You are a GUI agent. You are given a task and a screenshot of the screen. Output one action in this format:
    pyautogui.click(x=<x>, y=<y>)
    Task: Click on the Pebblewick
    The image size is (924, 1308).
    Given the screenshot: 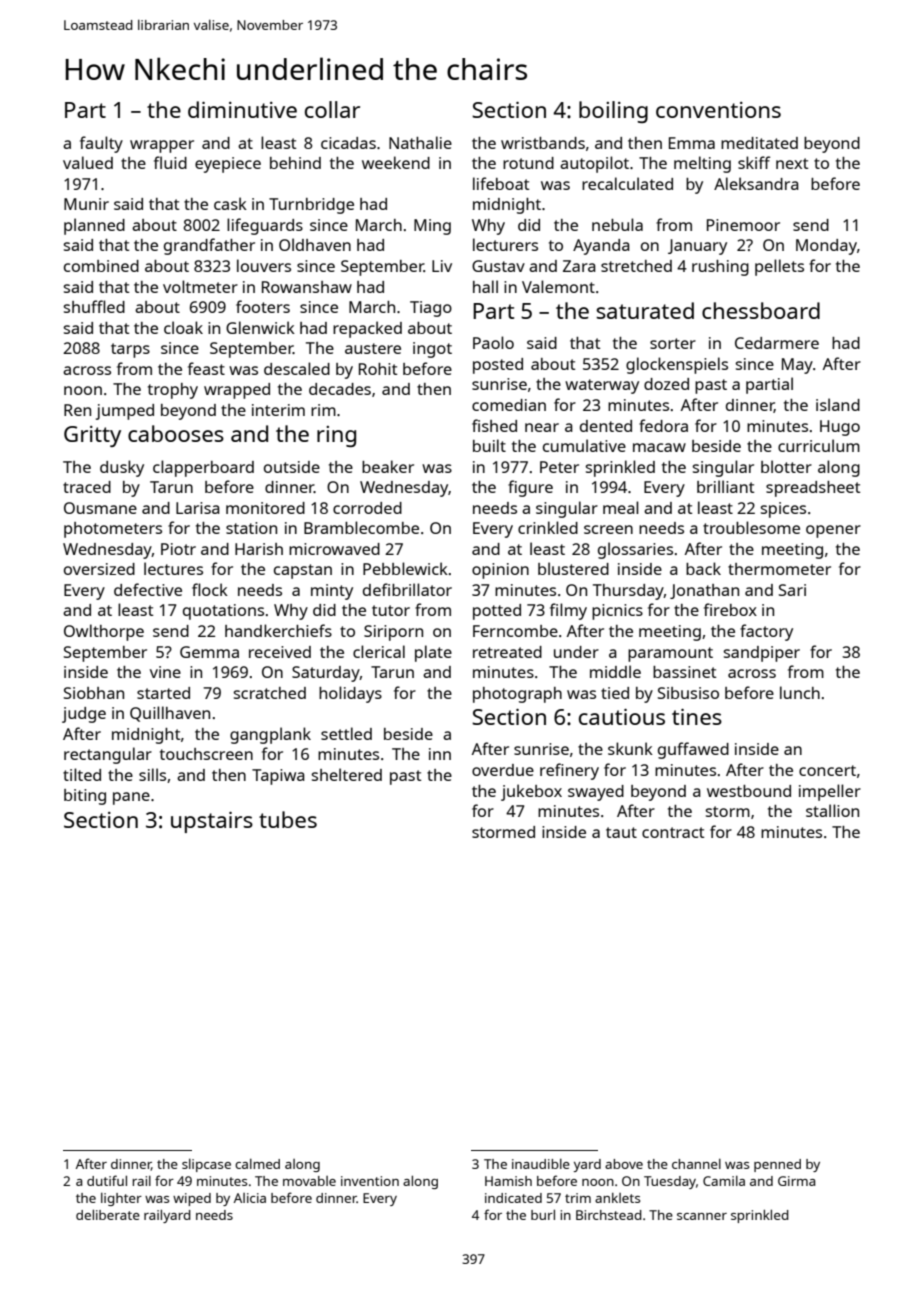 What is the action you would take?
    pyautogui.click(x=405, y=568)
